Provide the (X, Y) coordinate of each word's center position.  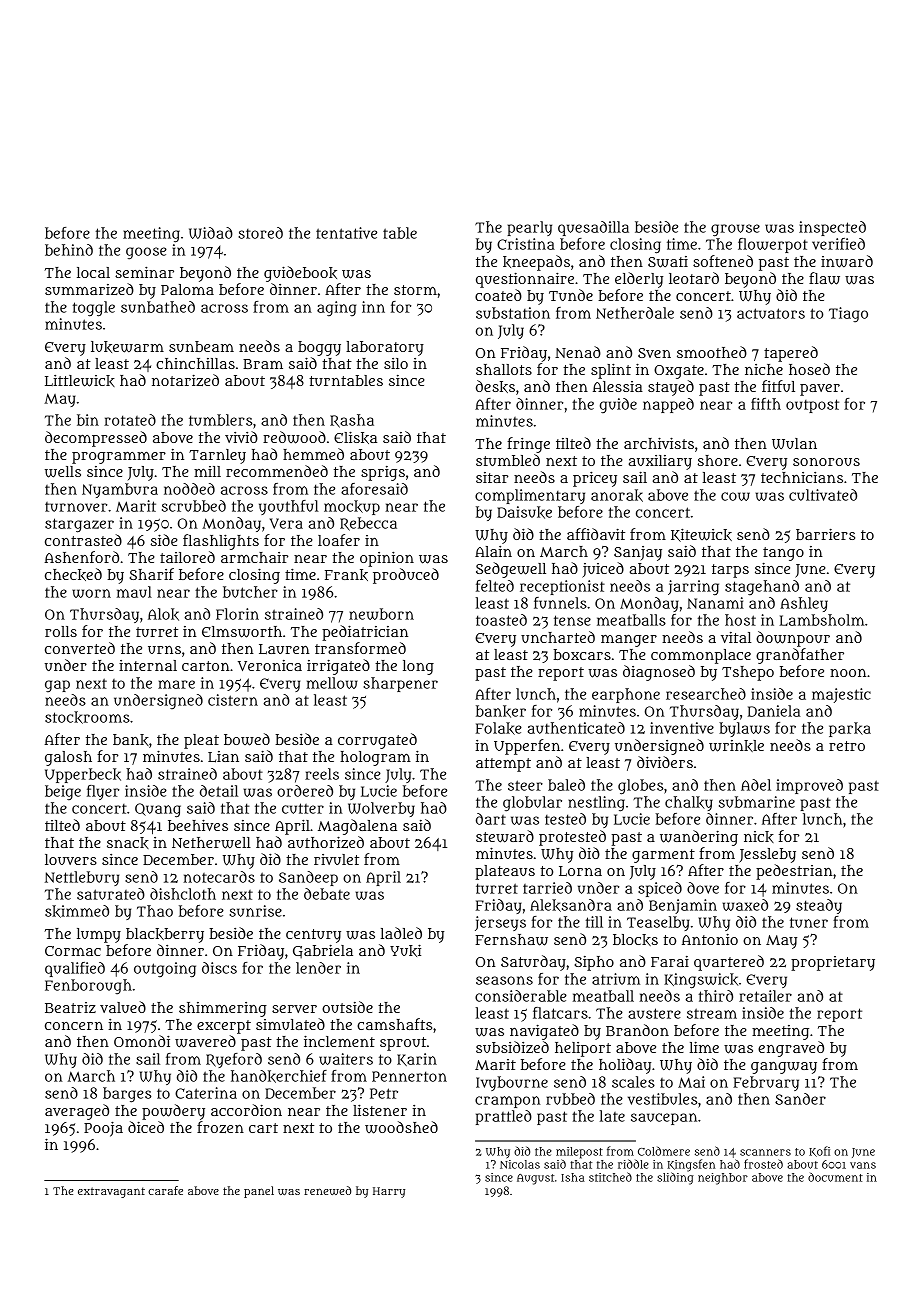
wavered (205, 1041)
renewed (327, 1190)
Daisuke (524, 512)
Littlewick (80, 381)
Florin (237, 614)
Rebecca (368, 524)
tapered (791, 354)
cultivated (823, 495)
